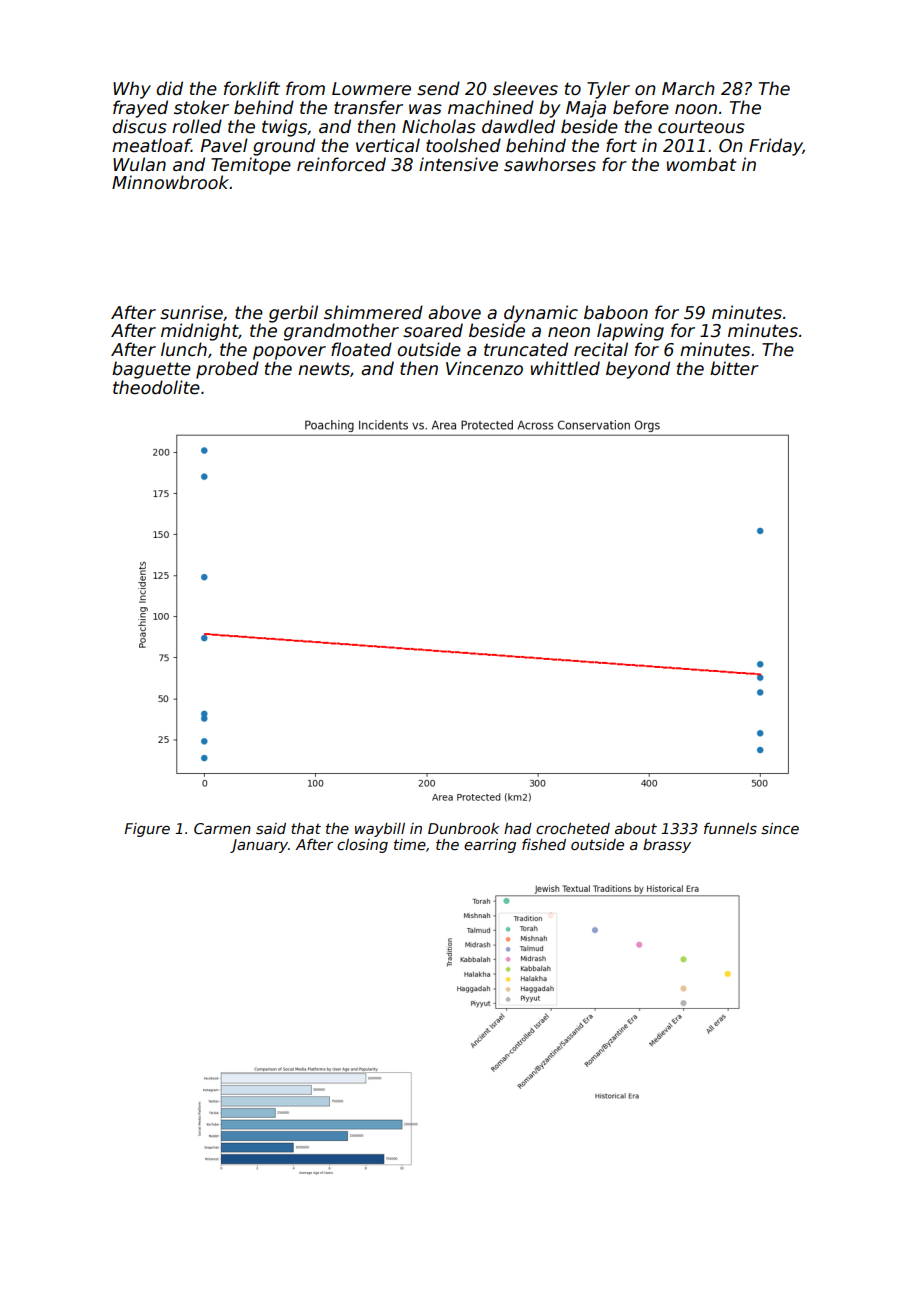  Describe the element at coordinates (734, 368) in the image. I see `bitter` at that location.
